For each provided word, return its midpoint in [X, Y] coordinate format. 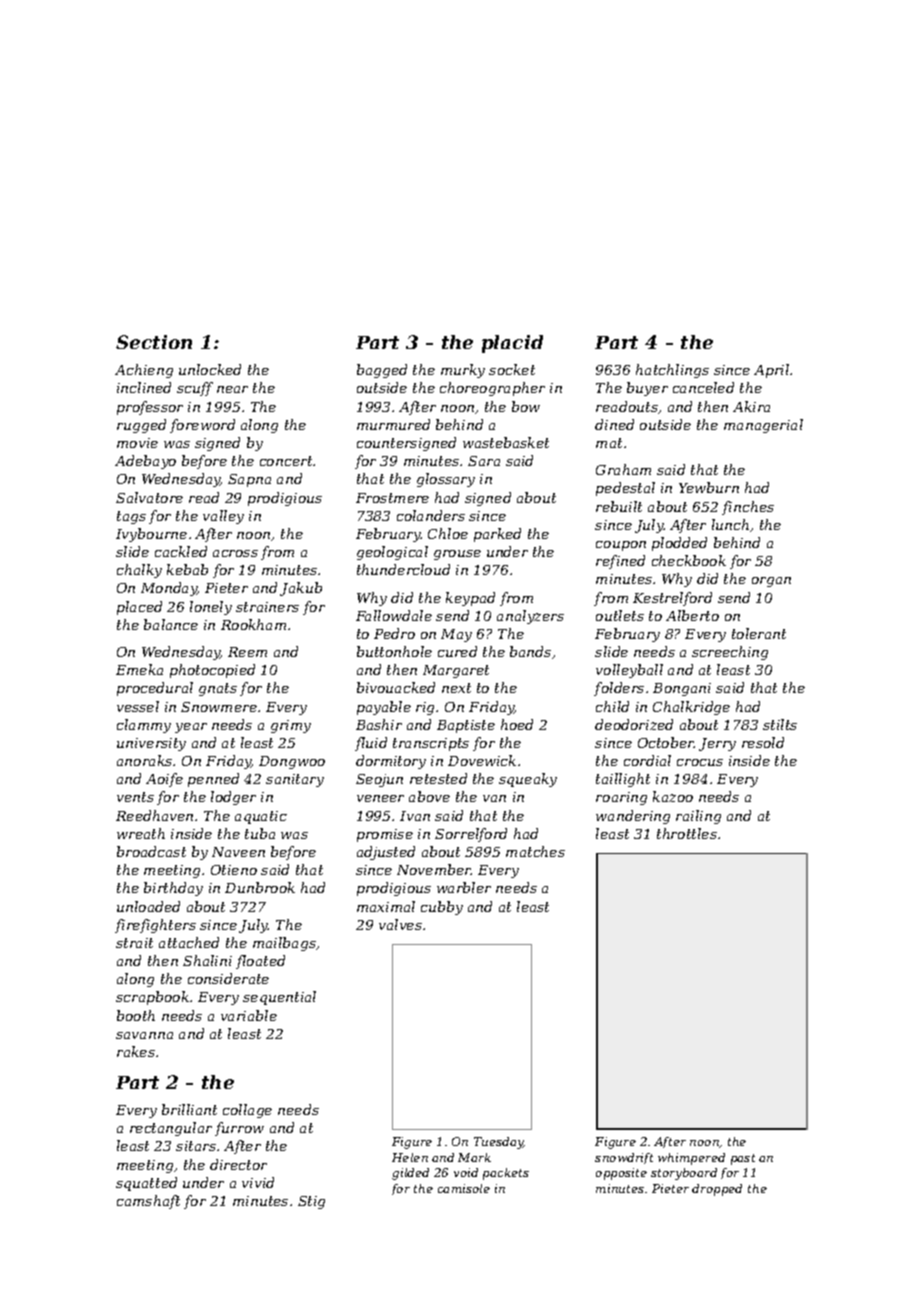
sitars [196, 1146]
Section [154, 342]
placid [512, 344]
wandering [633, 817]
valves [400, 924]
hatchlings [672, 371]
